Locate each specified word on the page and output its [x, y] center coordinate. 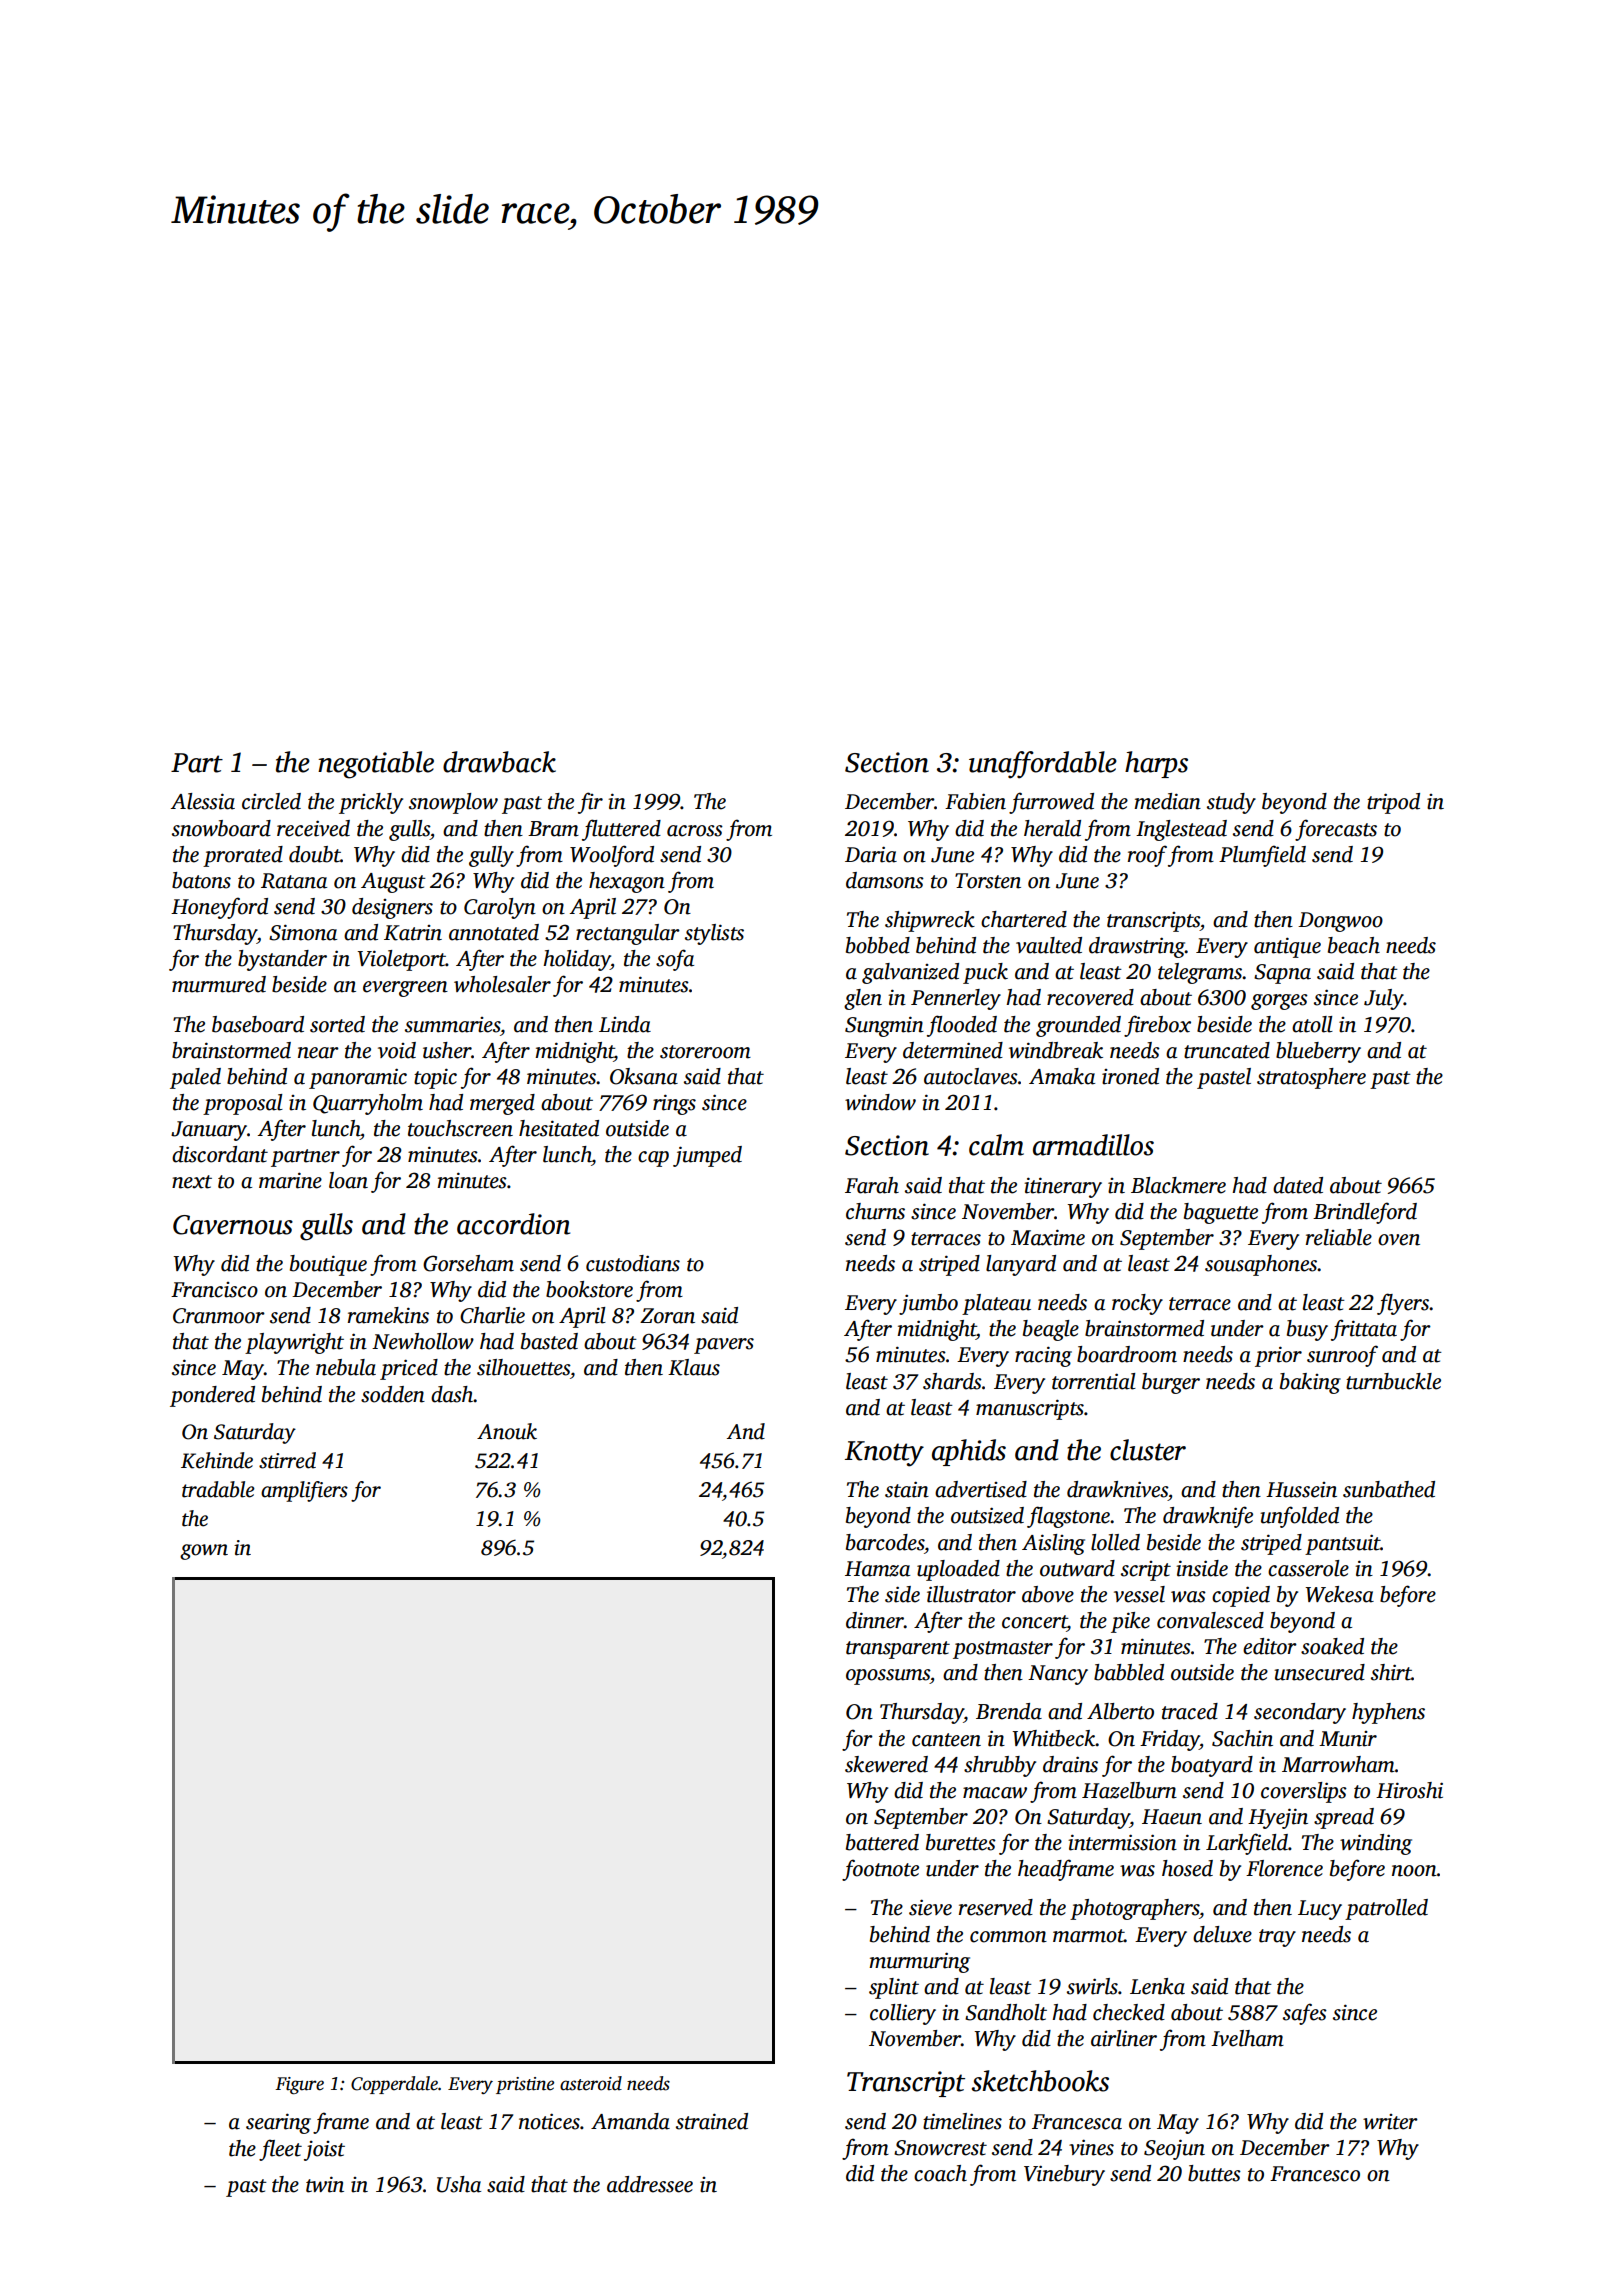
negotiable [376, 765]
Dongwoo [1340, 922]
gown [204, 1552]
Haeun [1172, 1817]
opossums [888, 1677]
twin [325, 2184]
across [695, 831]
